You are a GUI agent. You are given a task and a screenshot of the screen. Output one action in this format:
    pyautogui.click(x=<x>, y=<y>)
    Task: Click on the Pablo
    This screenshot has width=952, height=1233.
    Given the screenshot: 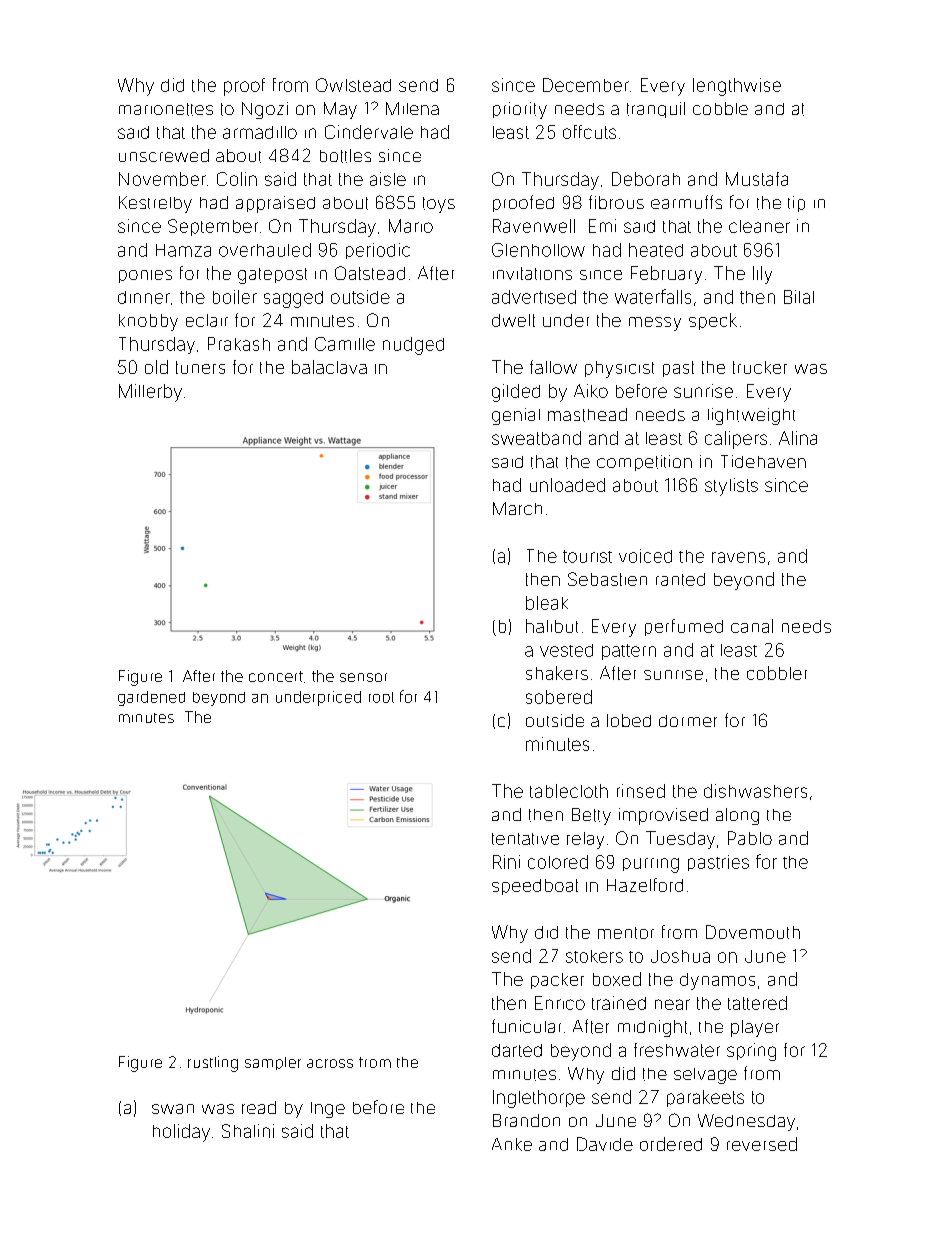 What is the action you would take?
    pyautogui.click(x=750, y=838)
